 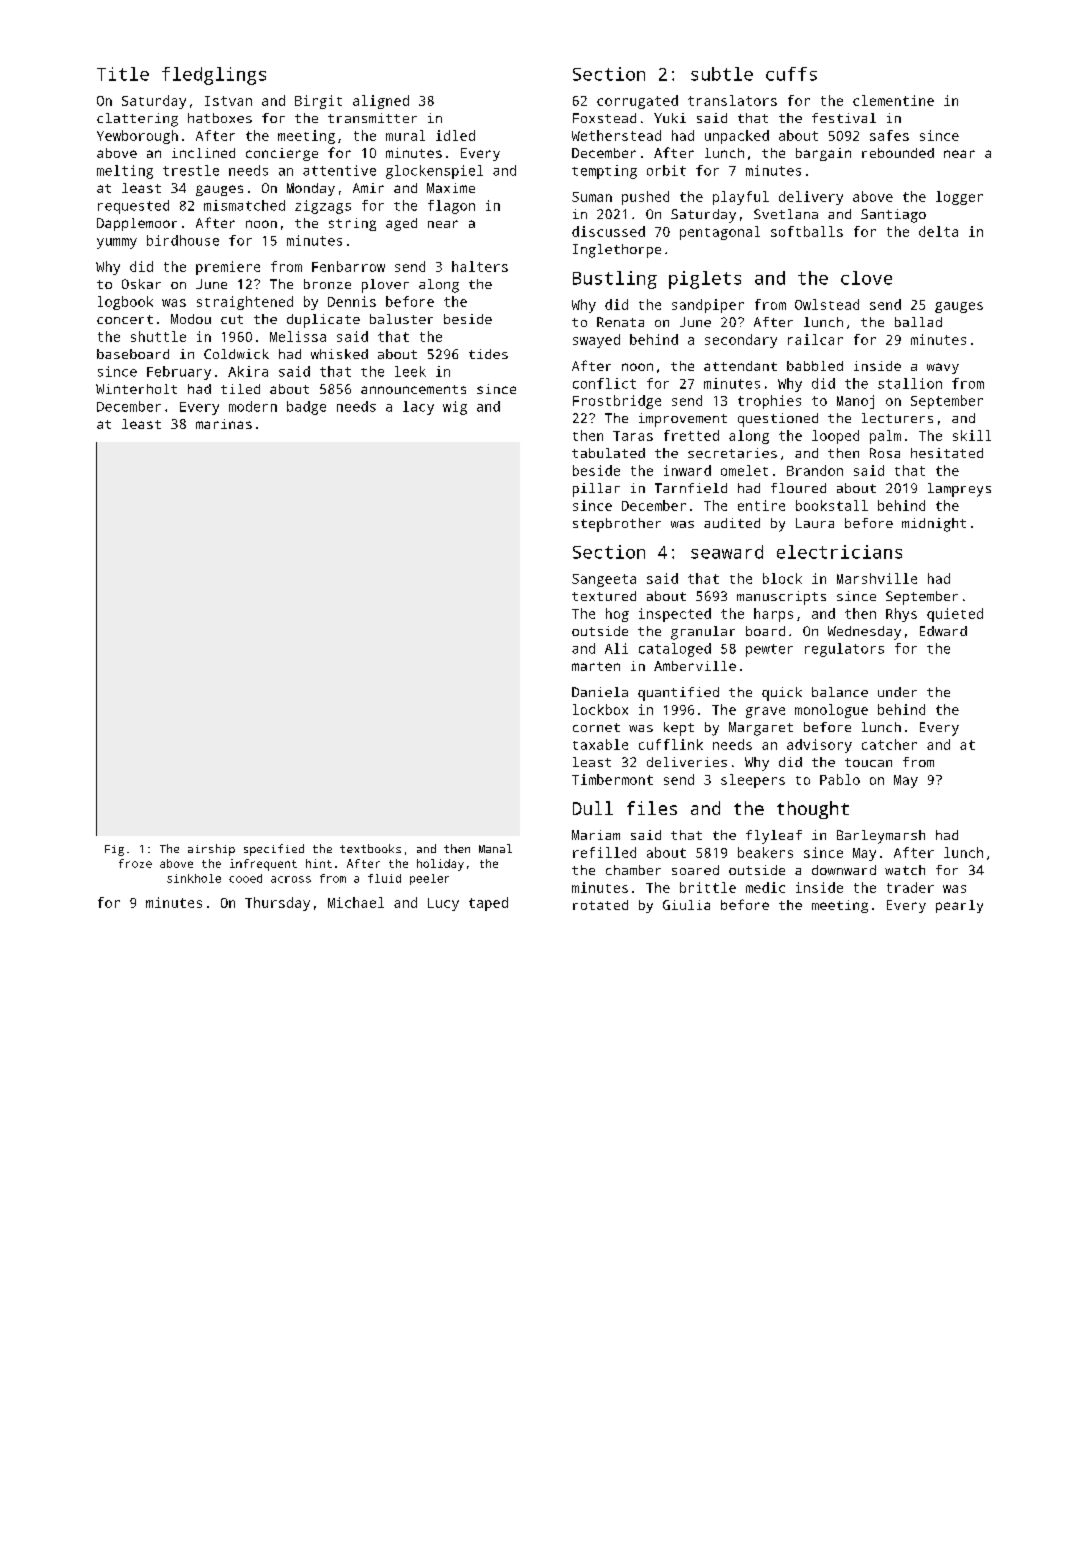 What do you see at coordinates (224, 424) in the screenshot?
I see `marinas` at bounding box center [224, 424].
